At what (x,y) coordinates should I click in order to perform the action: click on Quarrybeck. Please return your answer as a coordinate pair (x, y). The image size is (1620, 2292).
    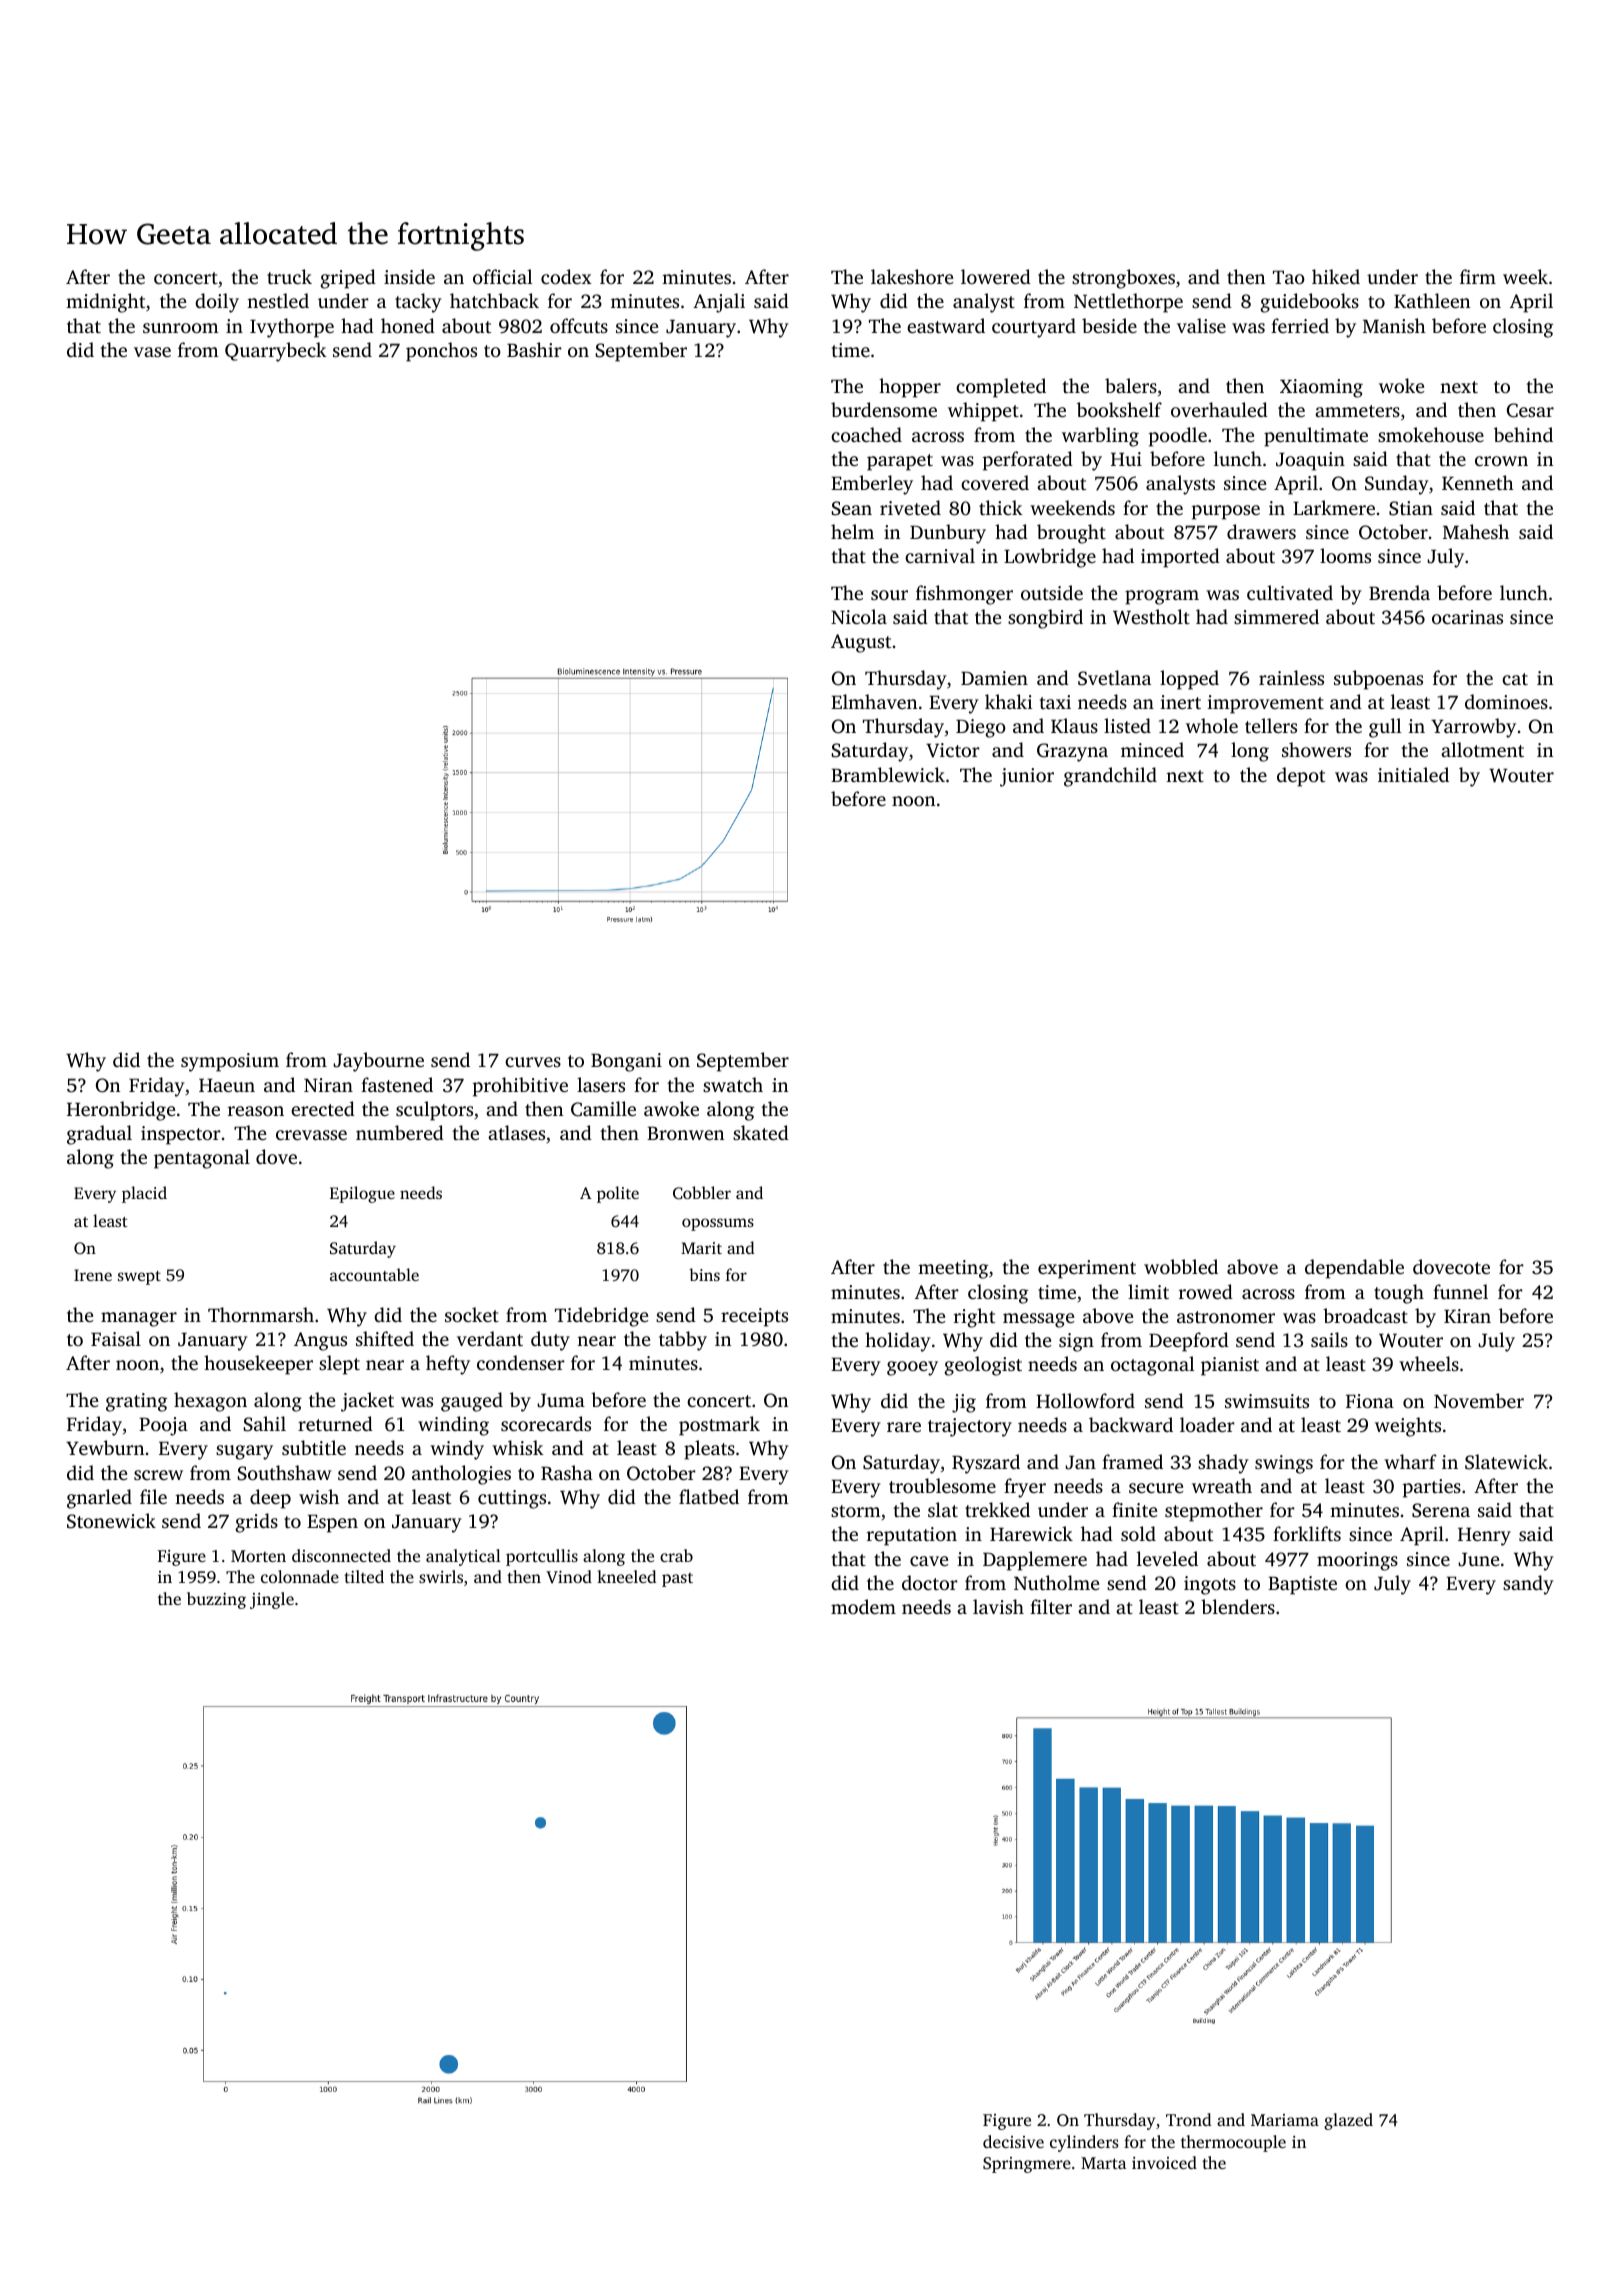
    Looking at the image, I should click on (276, 352).
